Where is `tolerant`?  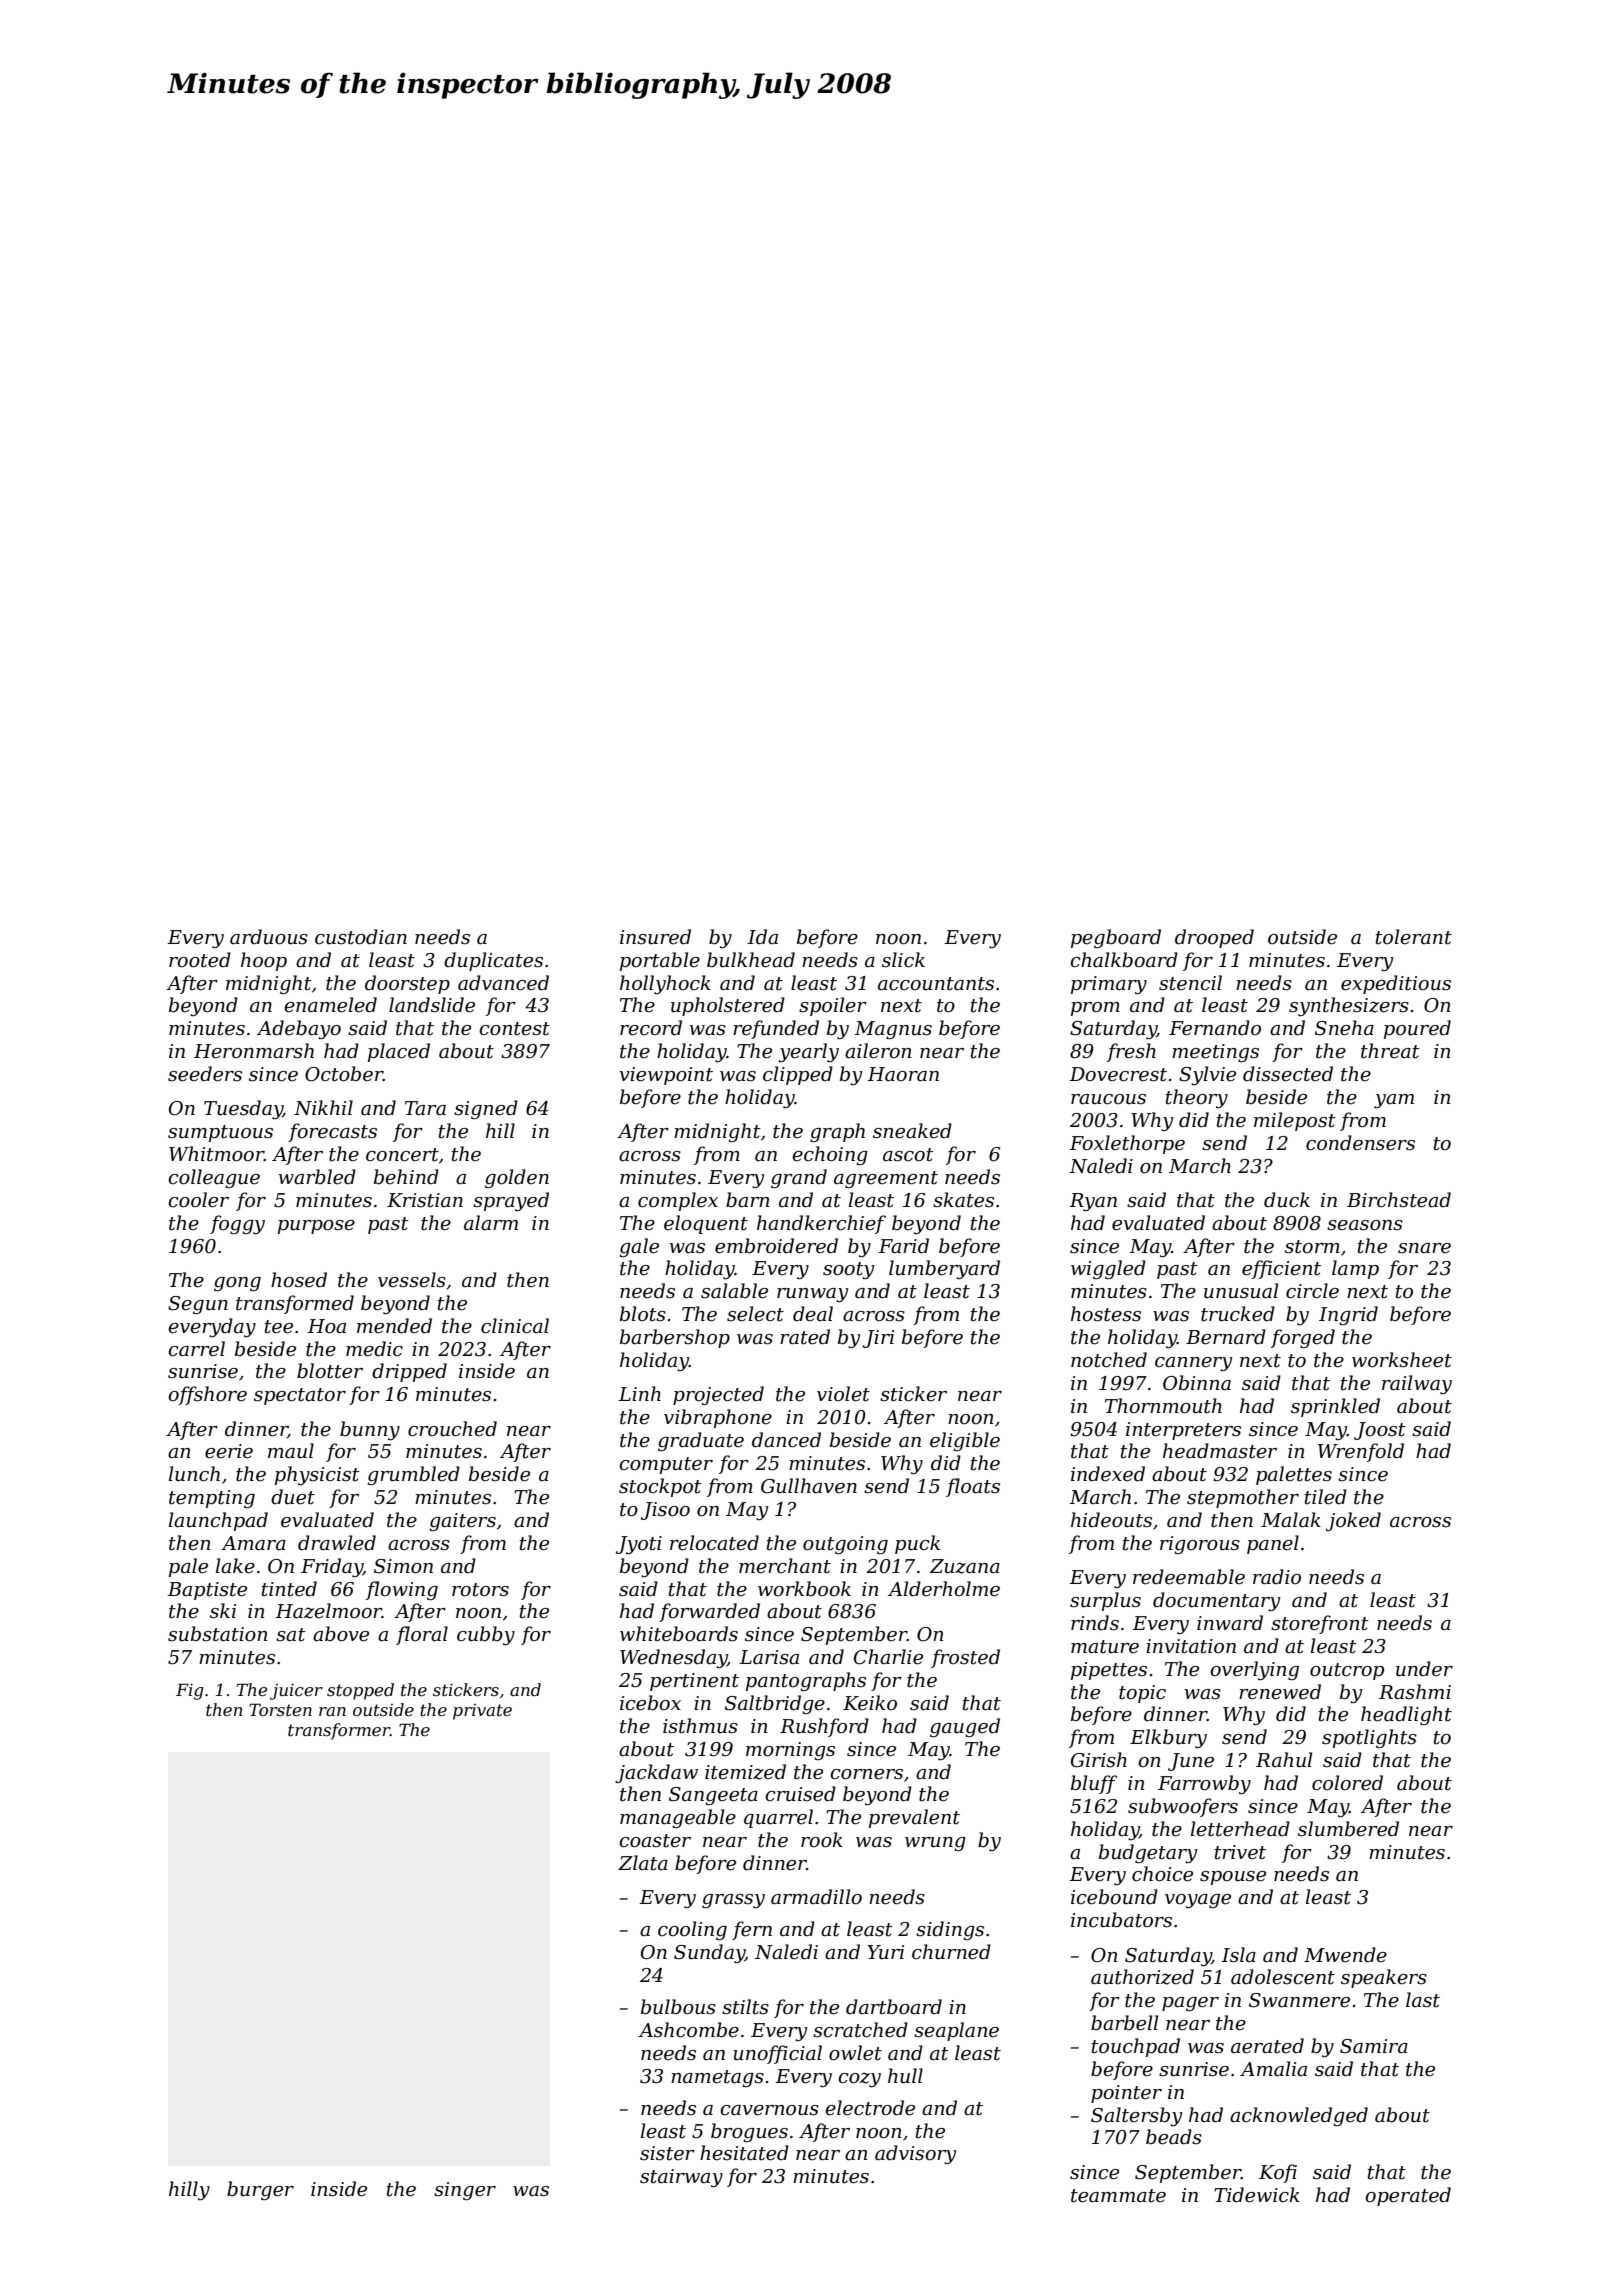
tolerant is located at coordinates (1414, 937).
